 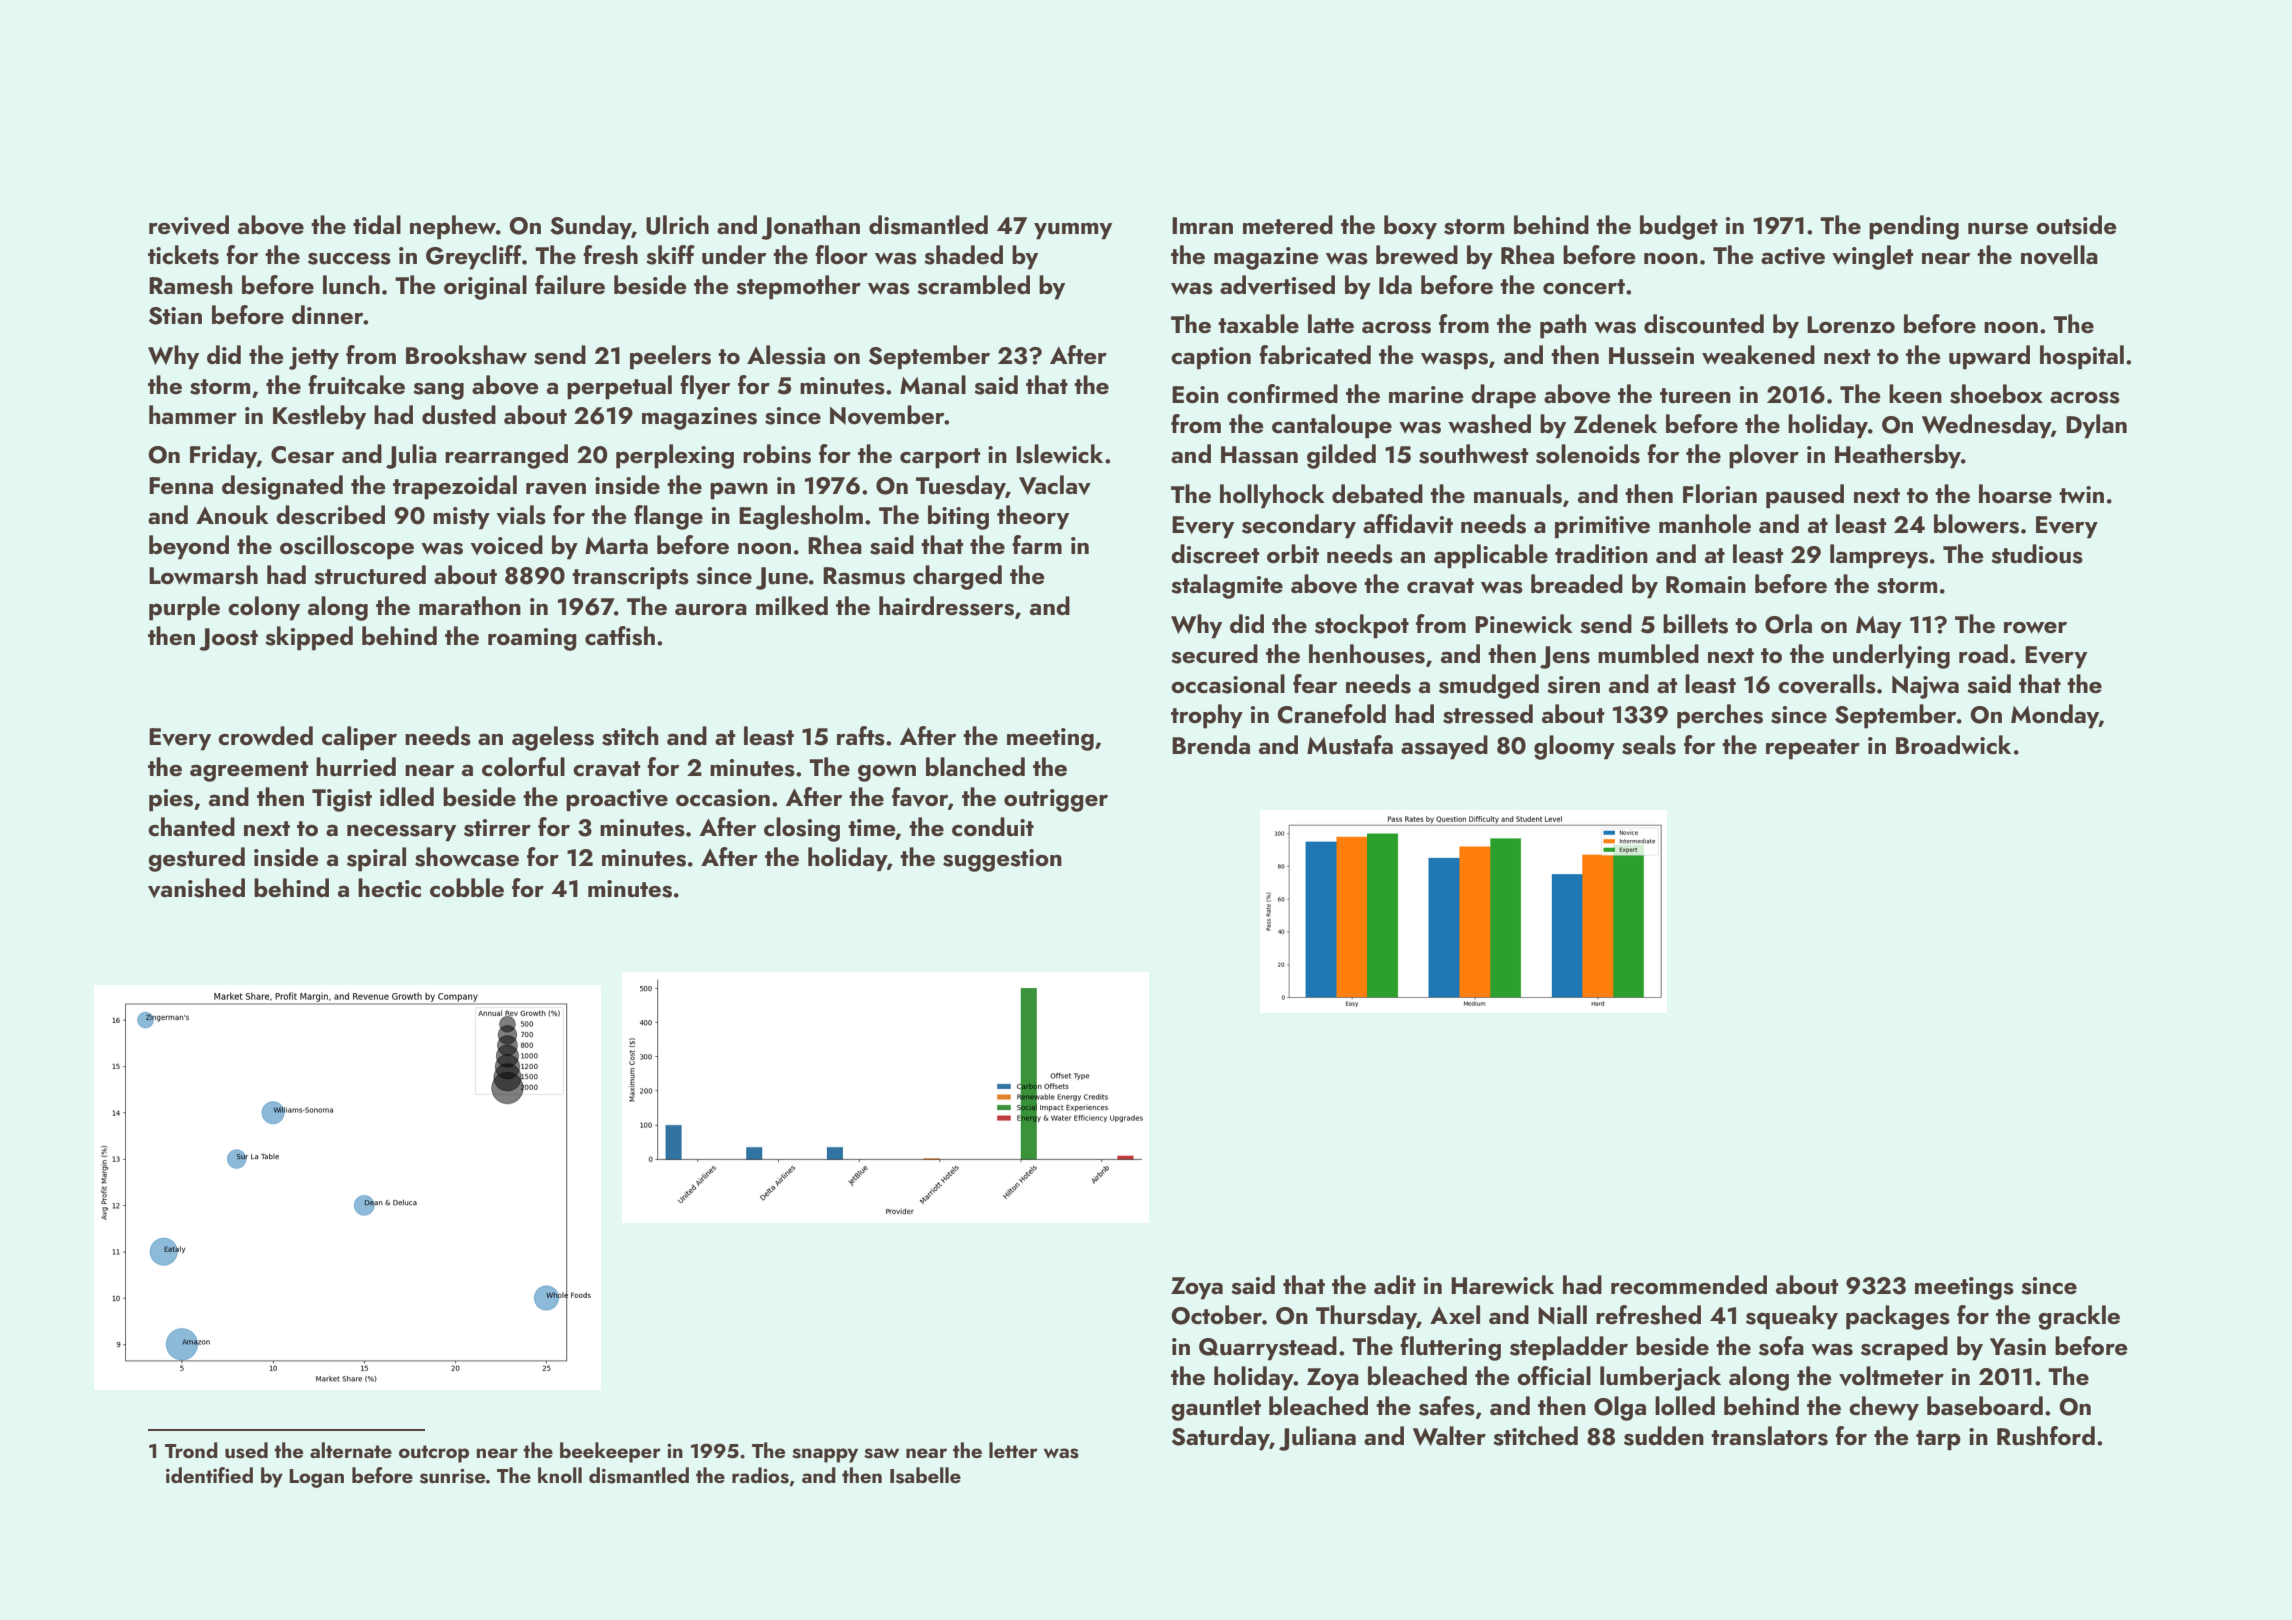 What do you see at coordinates (1679, 227) in the page?
I see `budget` at bounding box center [1679, 227].
